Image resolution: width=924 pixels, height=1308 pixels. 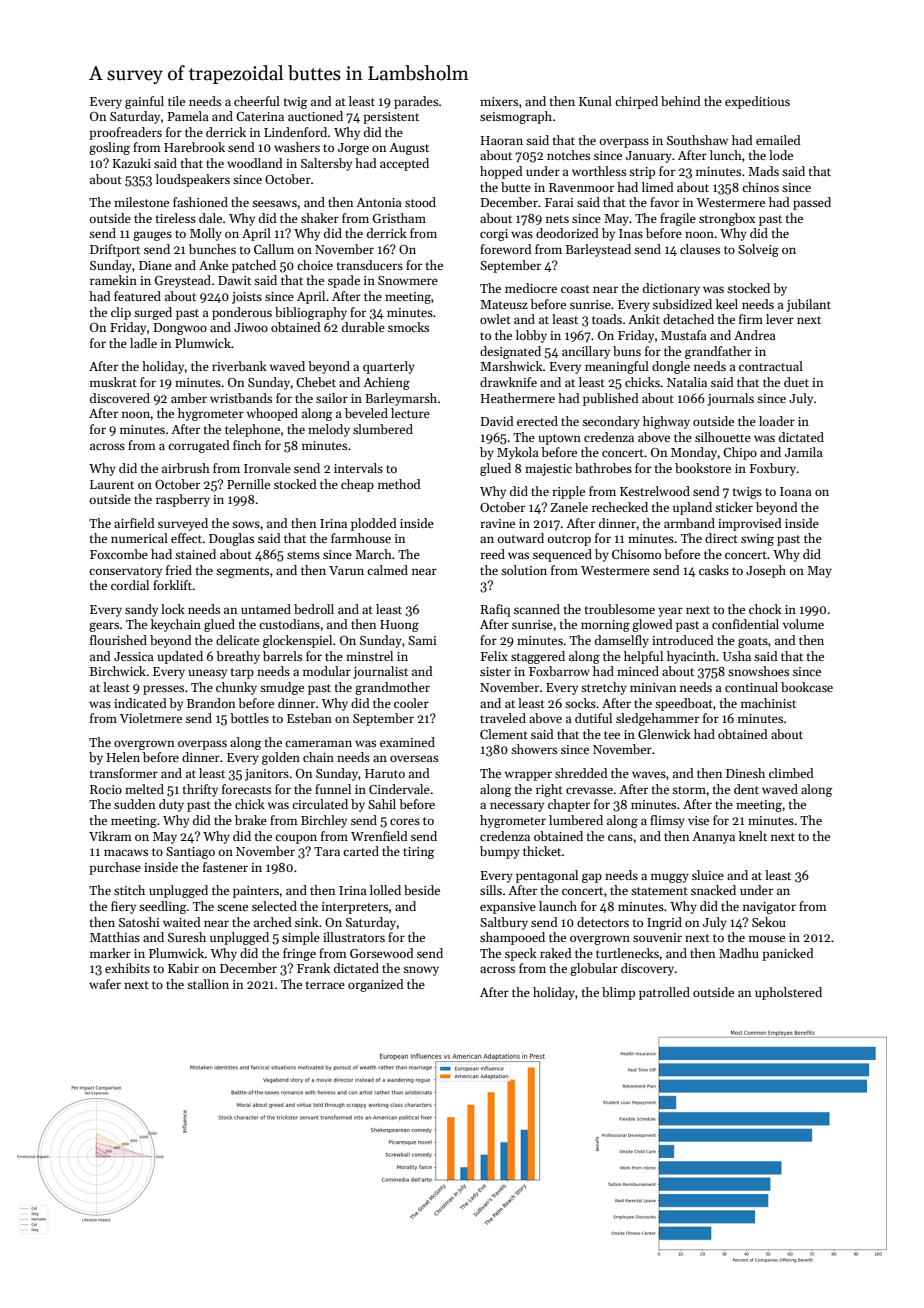 I want to click on favor, so click(x=664, y=202).
